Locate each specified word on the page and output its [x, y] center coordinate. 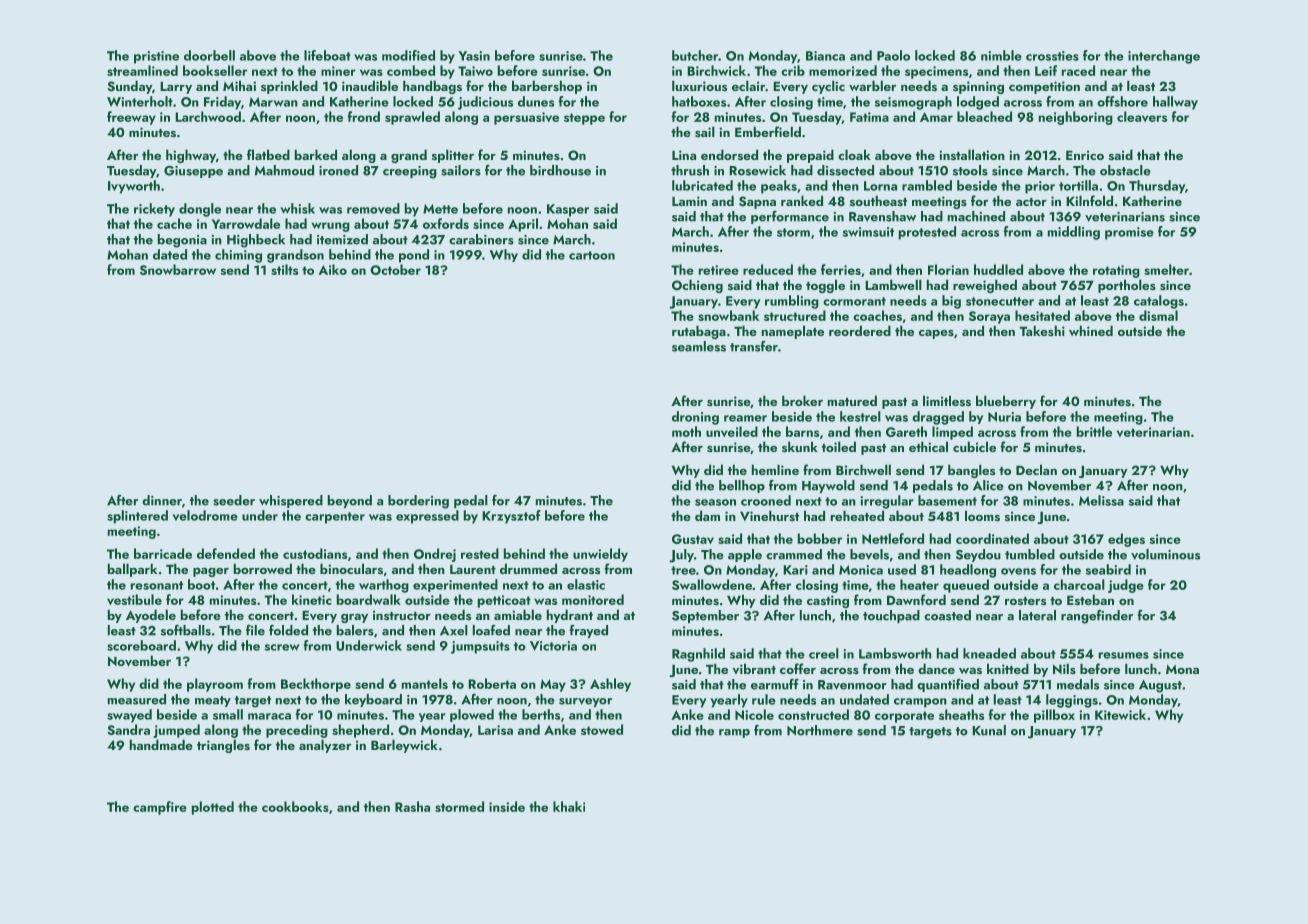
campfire [160, 808]
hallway [1175, 103]
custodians [315, 553]
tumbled [1030, 554]
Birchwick [716, 70]
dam [707, 515]
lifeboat [327, 55]
